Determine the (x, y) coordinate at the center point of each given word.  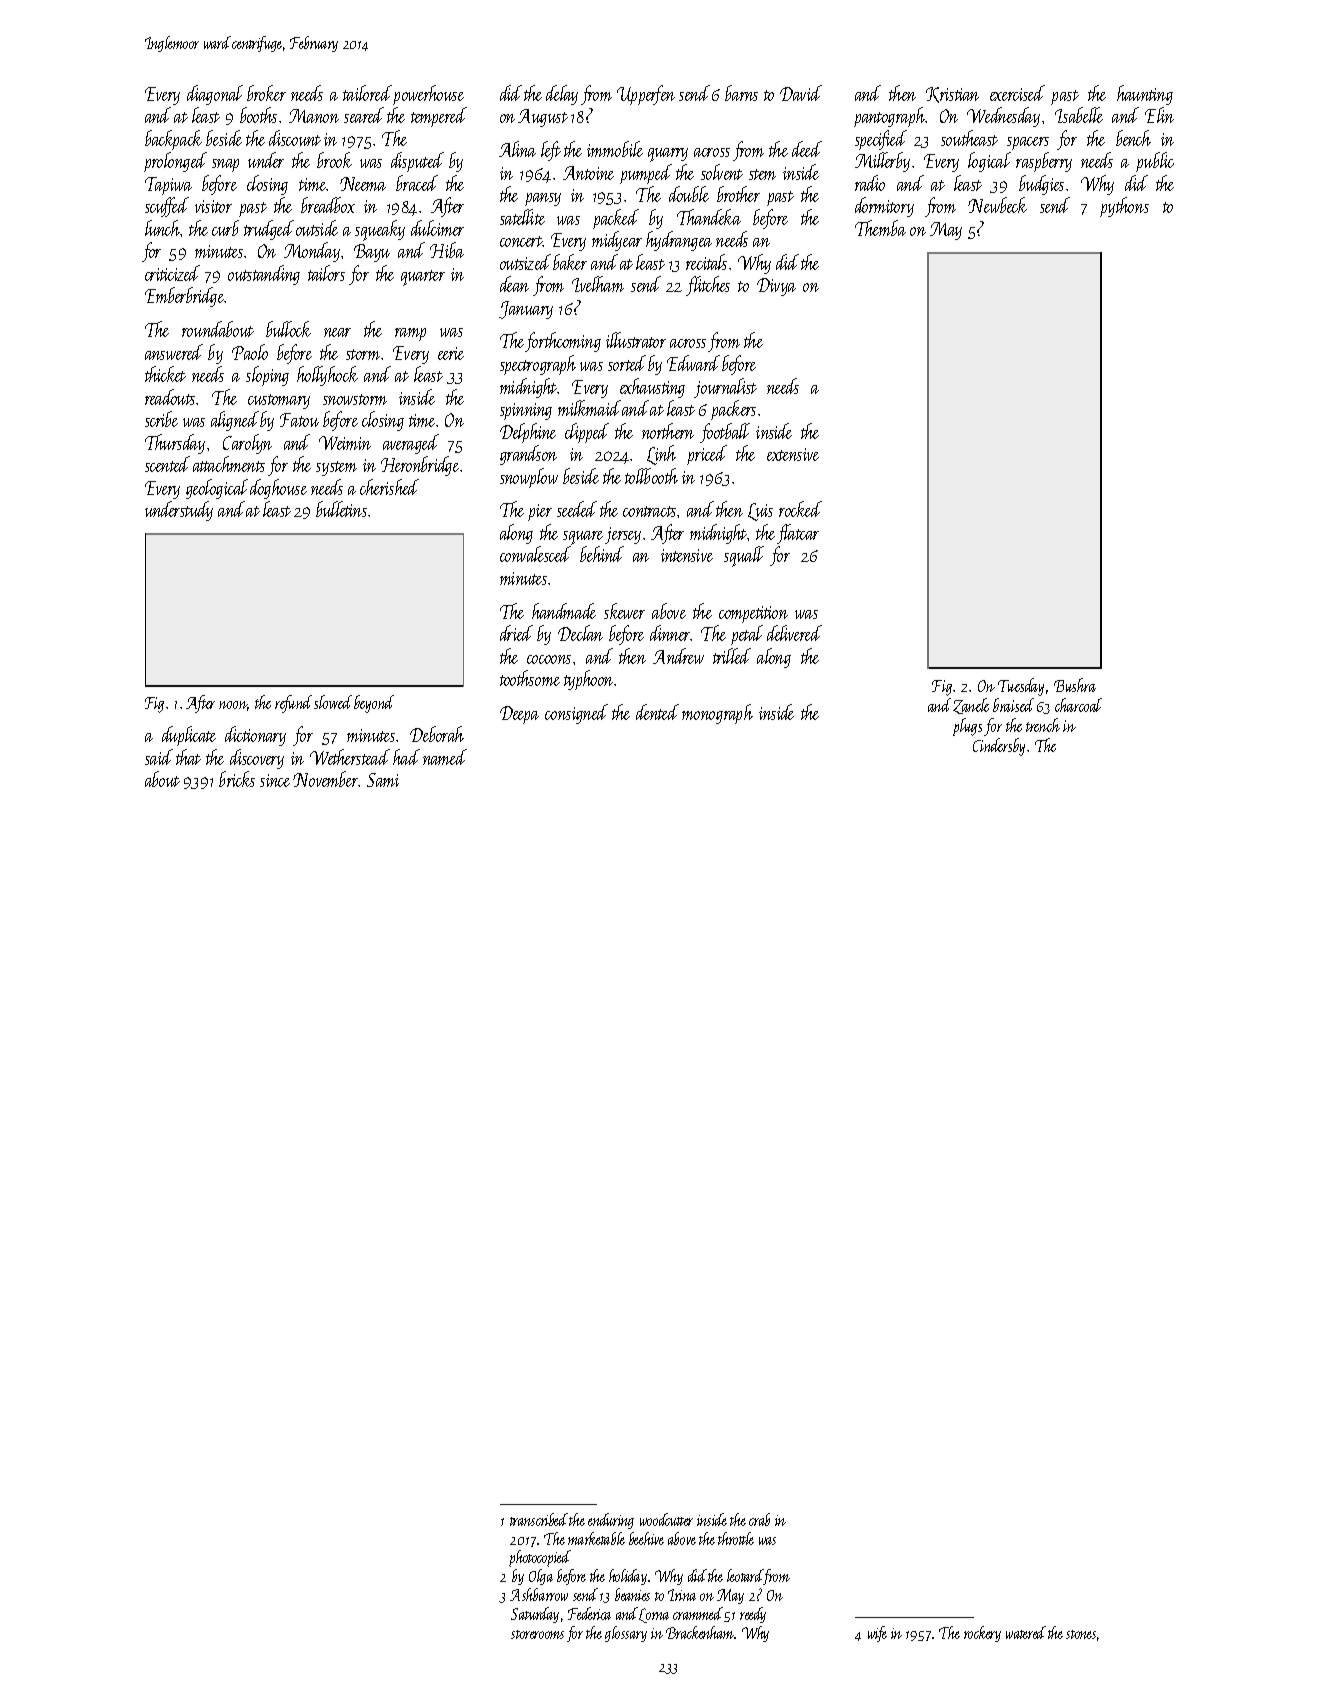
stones (1081, 1634)
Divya (776, 287)
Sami (383, 780)
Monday (312, 252)
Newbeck (997, 205)
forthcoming (563, 342)
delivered (794, 633)
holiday (628, 1577)
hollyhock (327, 376)
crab (759, 1519)
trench (1043, 725)
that (188, 757)
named (445, 757)
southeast (969, 138)
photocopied (540, 1558)
